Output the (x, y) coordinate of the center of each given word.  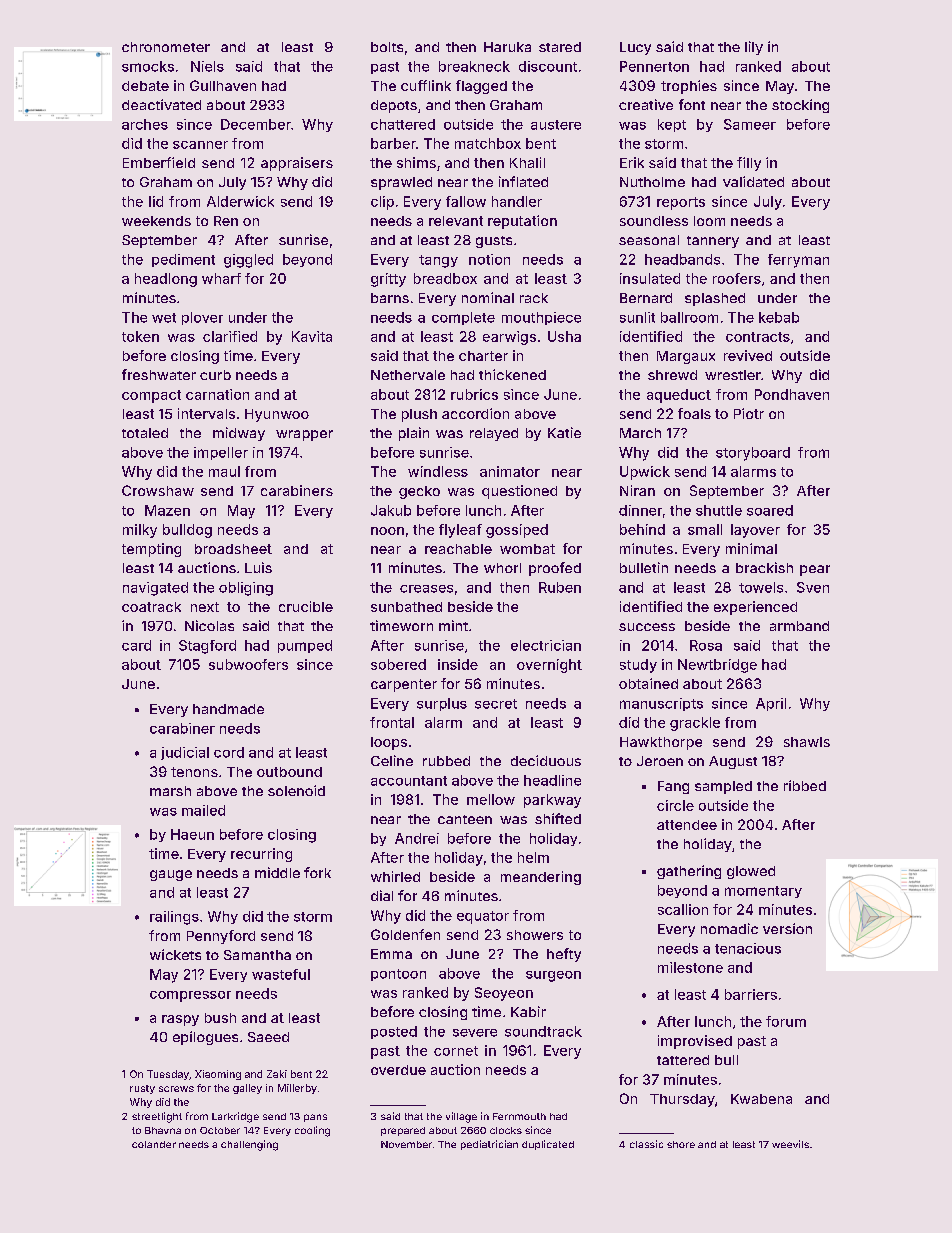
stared (560, 47)
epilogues (205, 1038)
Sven (813, 587)
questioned (519, 492)
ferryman (798, 261)
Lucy (635, 48)
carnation (217, 394)
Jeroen (660, 761)
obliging (246, 589)
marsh (170, 791)
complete (463, 318)
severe (475, 1033)
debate (145, 86)
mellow (491, 799)
